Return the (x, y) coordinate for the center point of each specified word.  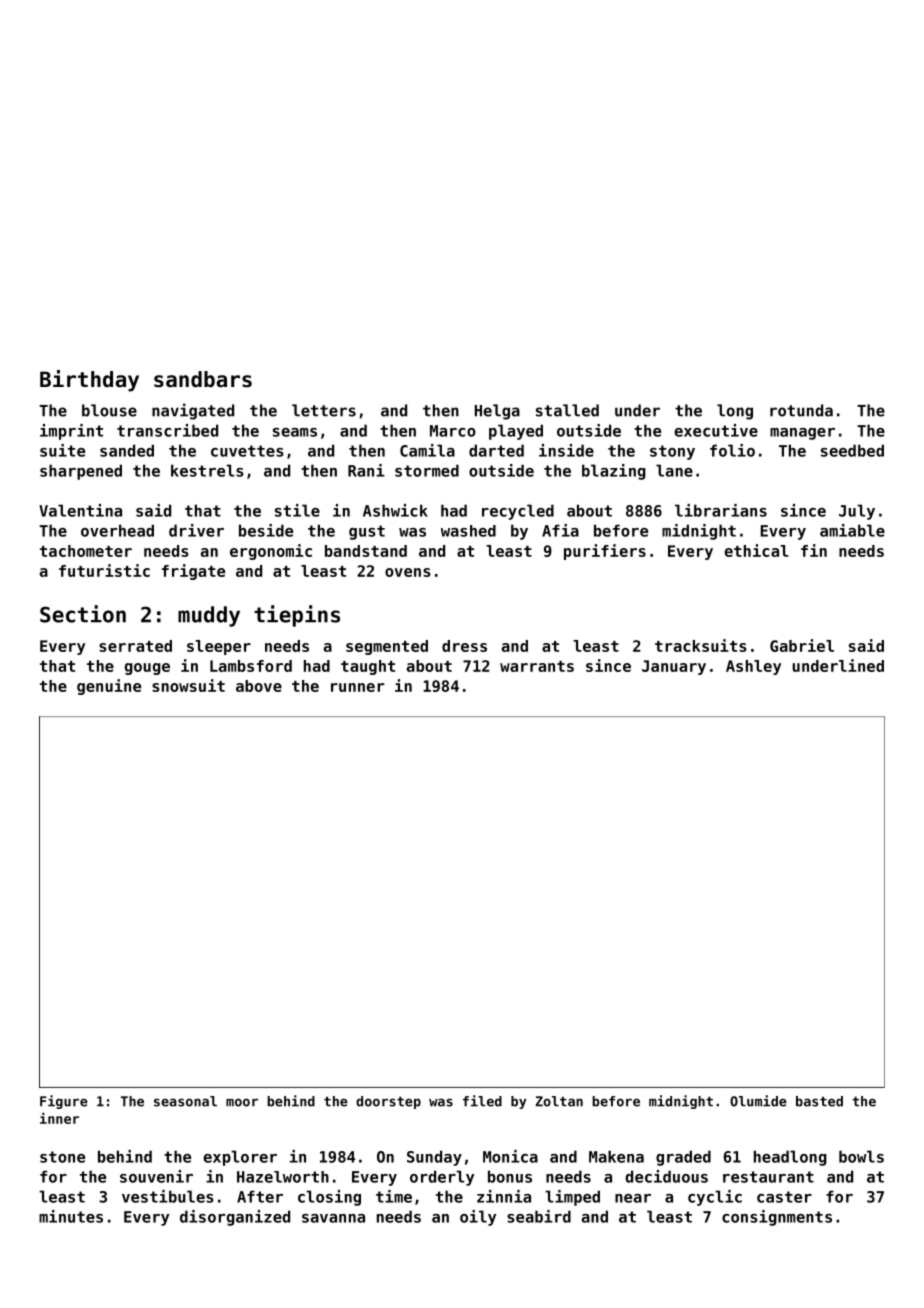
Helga (497, 412)
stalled (567, 410)
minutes (71, 1216)
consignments (777, 1218)
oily (478, 1218)
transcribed (167, 430)
